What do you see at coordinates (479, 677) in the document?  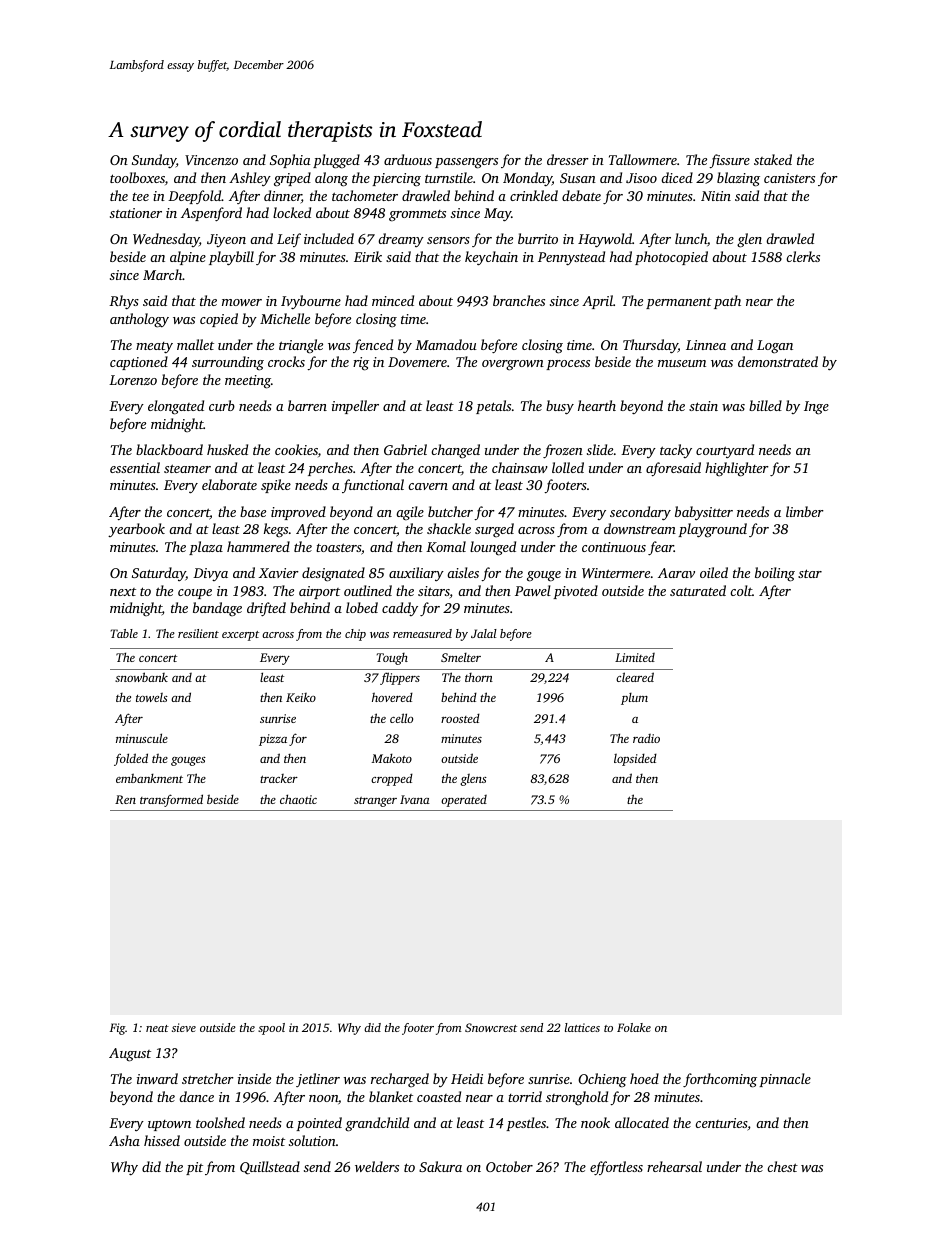 I see `thorn` at bounding box center [479, 677].
